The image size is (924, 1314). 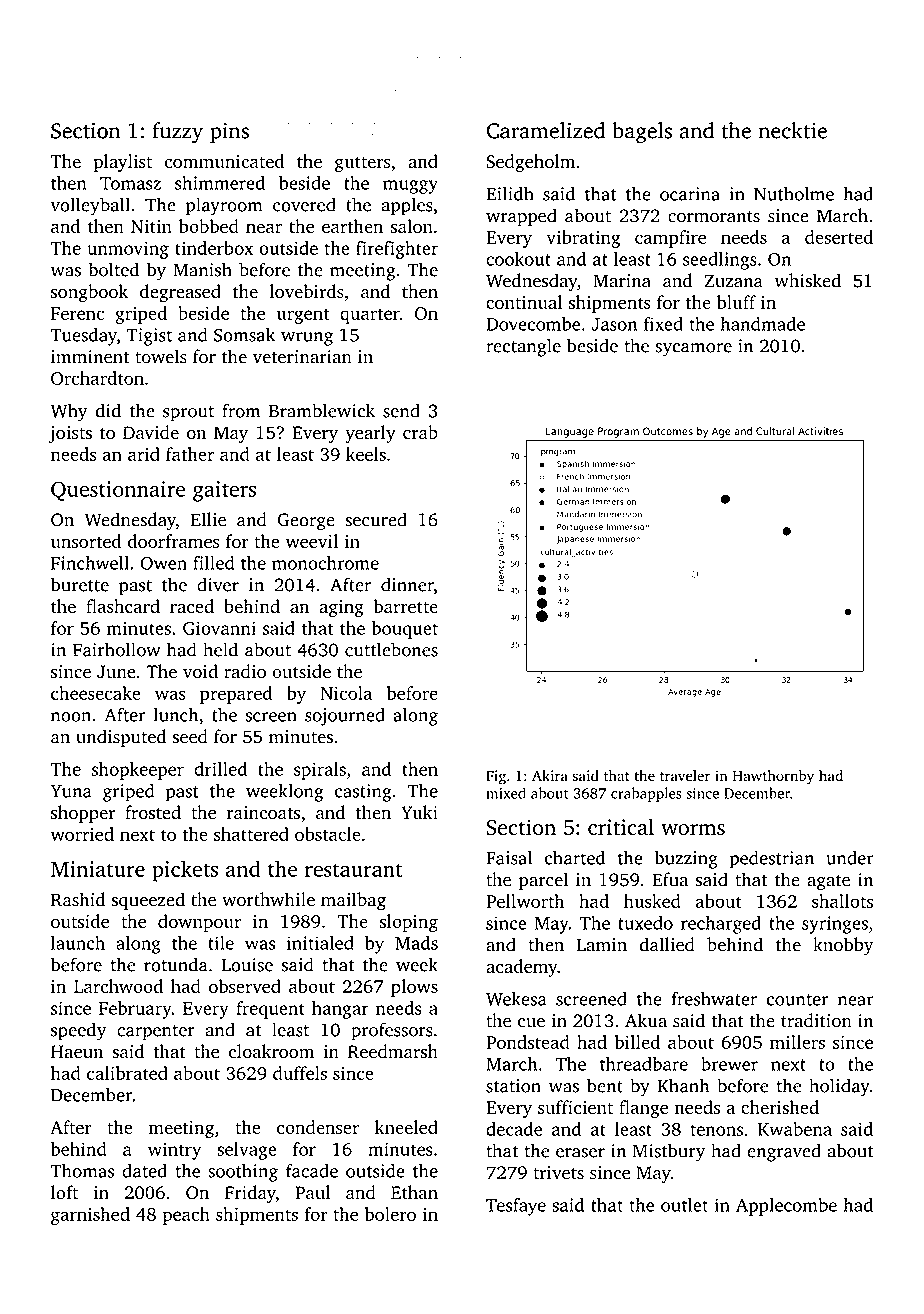 What do you see at coordinates (545, 130) in the screenshot?
I see `Caramelized` at bounding box center [545, 130].
